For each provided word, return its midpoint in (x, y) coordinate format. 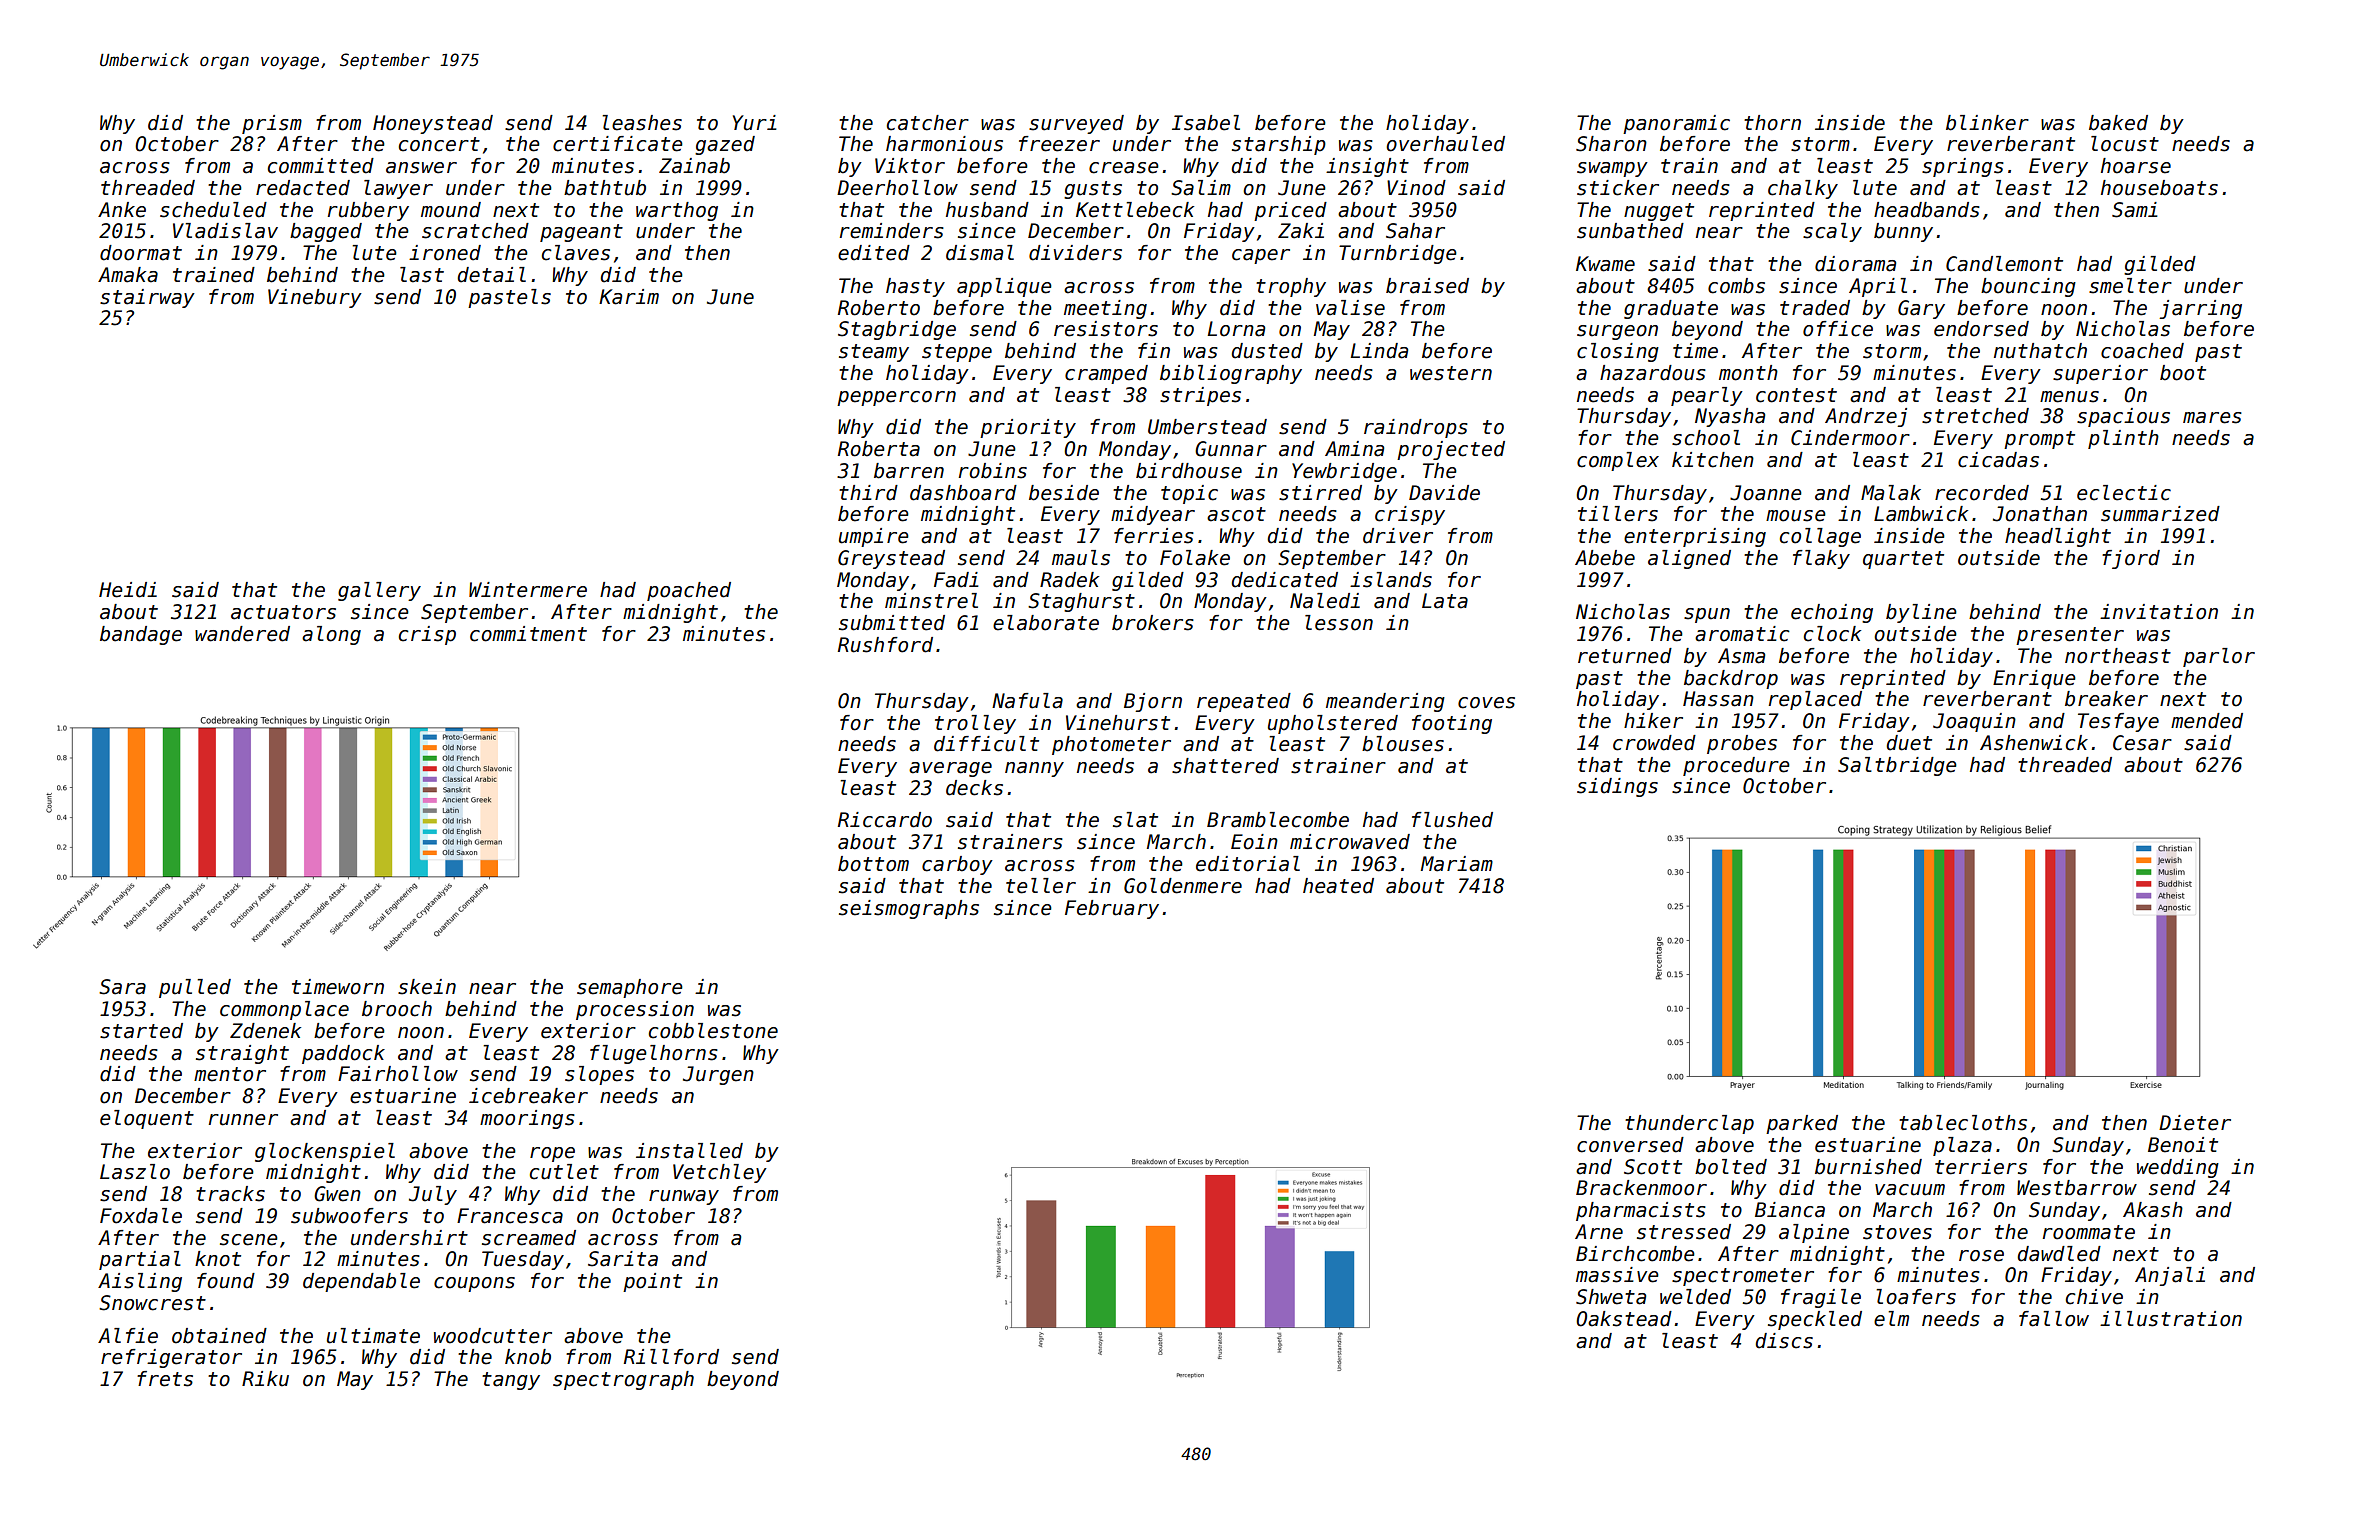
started (141, 1031)
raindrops (1416, 428)
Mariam (1457, 864)
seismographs (909, 909)
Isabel (1206, 123)
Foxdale (141, 1216)
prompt (2039, 440)
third (868, 493)
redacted (303, 188)
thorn (1772, 123)
